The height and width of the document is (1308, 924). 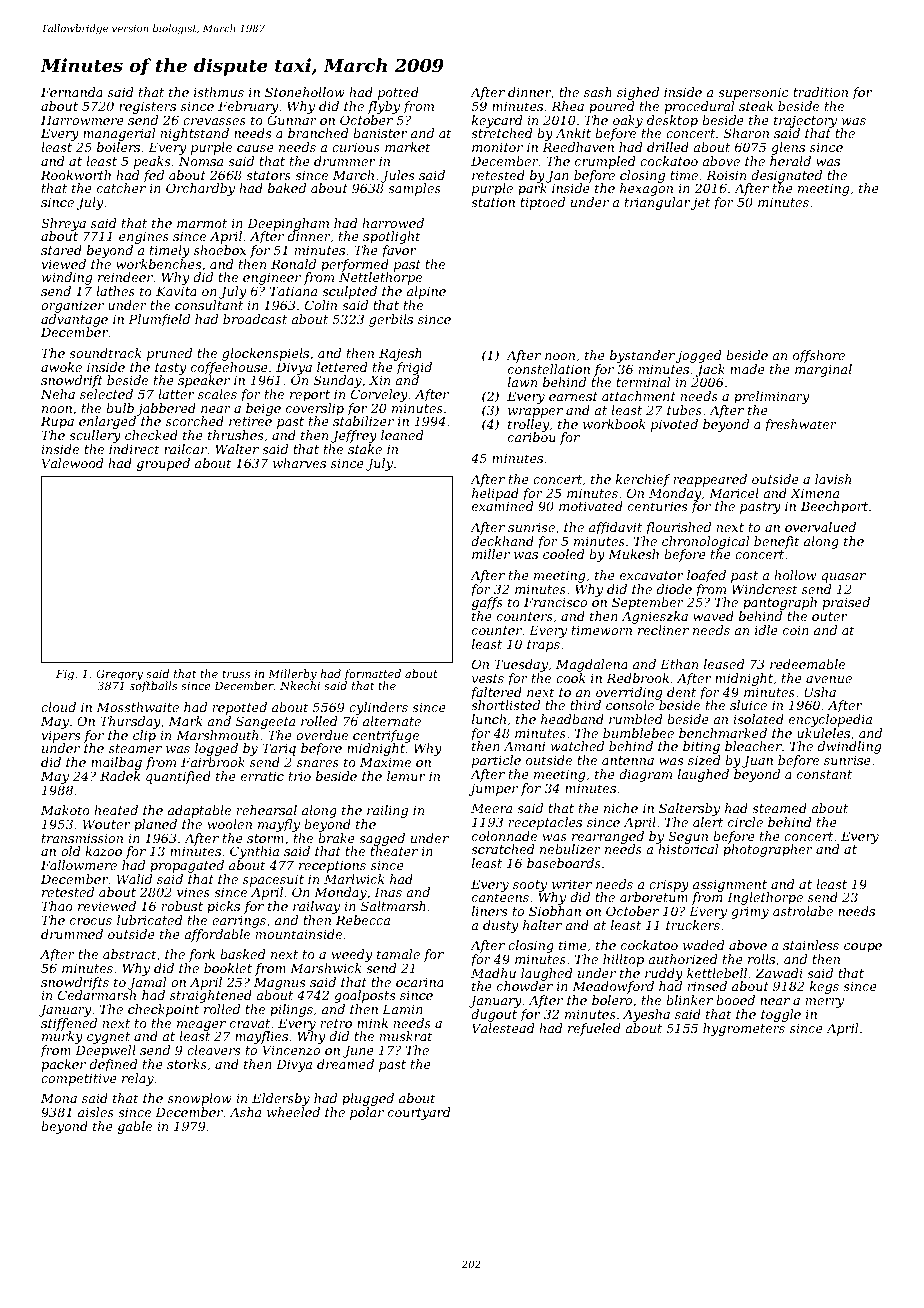 What do you see at coordinates (489, 719) in the document?
I see `lunch` at bounding box center [489, 719].
